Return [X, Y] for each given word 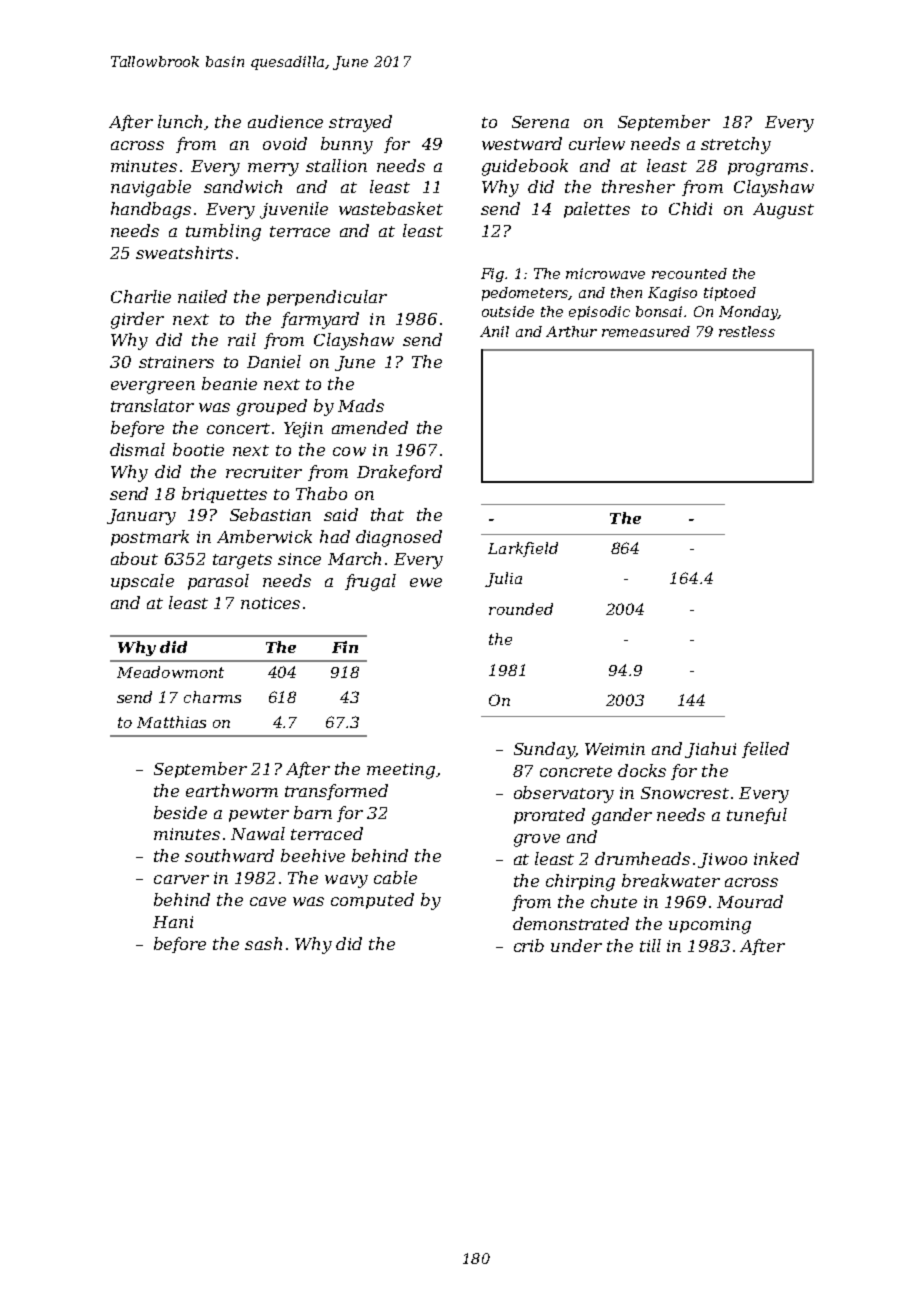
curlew [597, 143]
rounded [521, 609]
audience [285, 121]
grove [537, 840]
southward [229, 855]
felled [765, 750]
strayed [360, 123]
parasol [218, 582]
